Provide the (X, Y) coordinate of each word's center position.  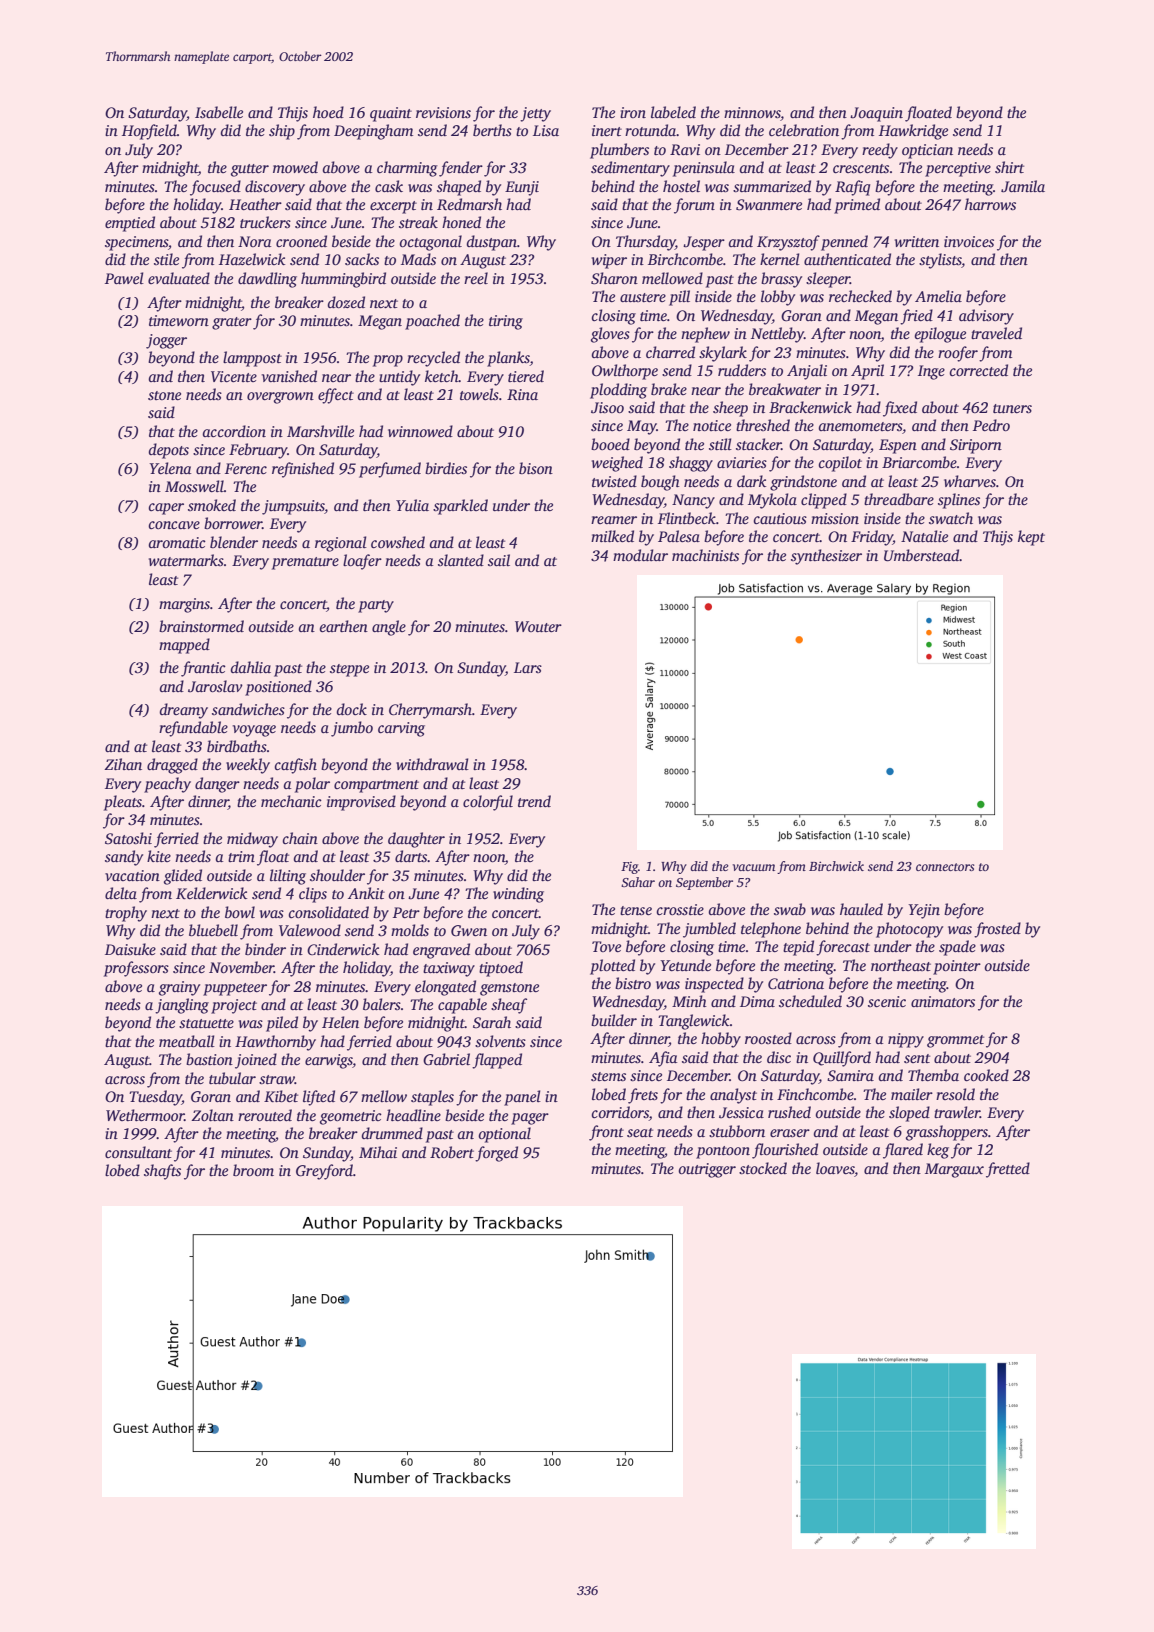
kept (1031, 538)
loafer (362, 562)
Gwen (469, 931)
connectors (945, 867)
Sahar (638, 882)
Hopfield (149, 132)
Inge (931, 372)
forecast (843, 948)
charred (670, 352)
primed (857, 206)
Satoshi (128, 838)
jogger (166, 341)
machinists (705, 555)
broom (253, 1170)
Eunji (522, 188)
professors (136, 969)
